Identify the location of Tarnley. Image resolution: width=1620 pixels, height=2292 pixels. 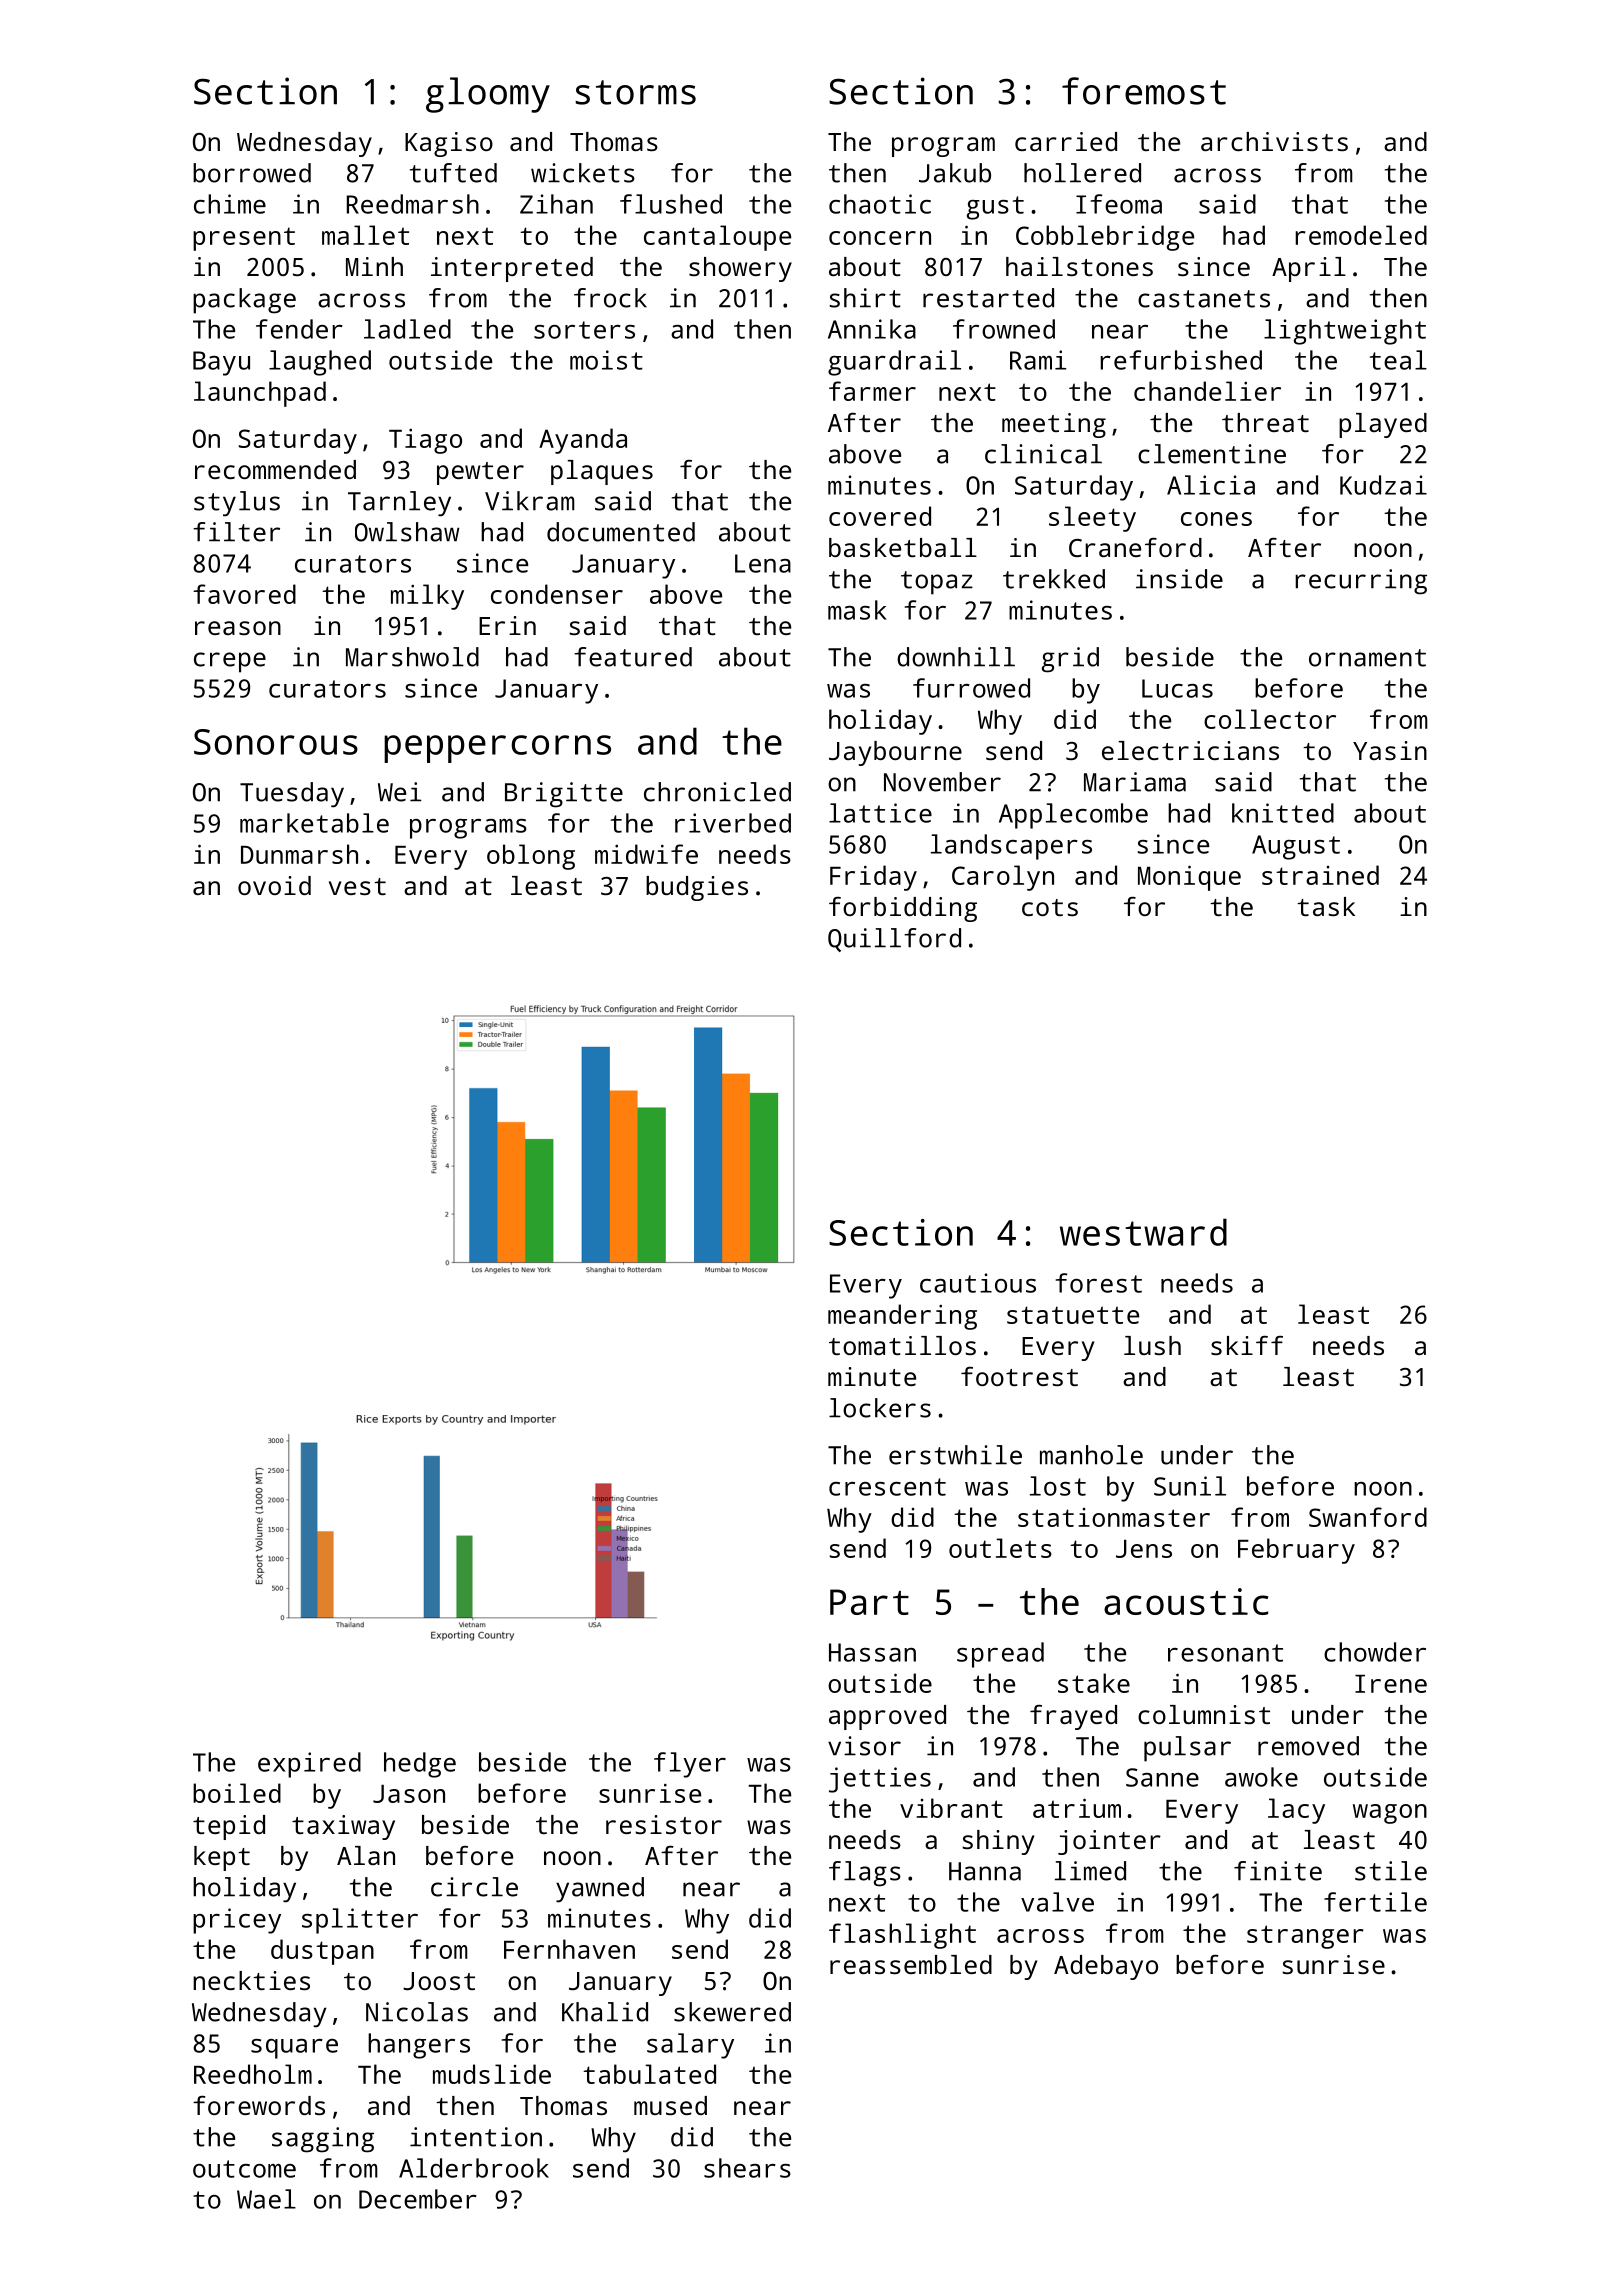
(399, 504).
